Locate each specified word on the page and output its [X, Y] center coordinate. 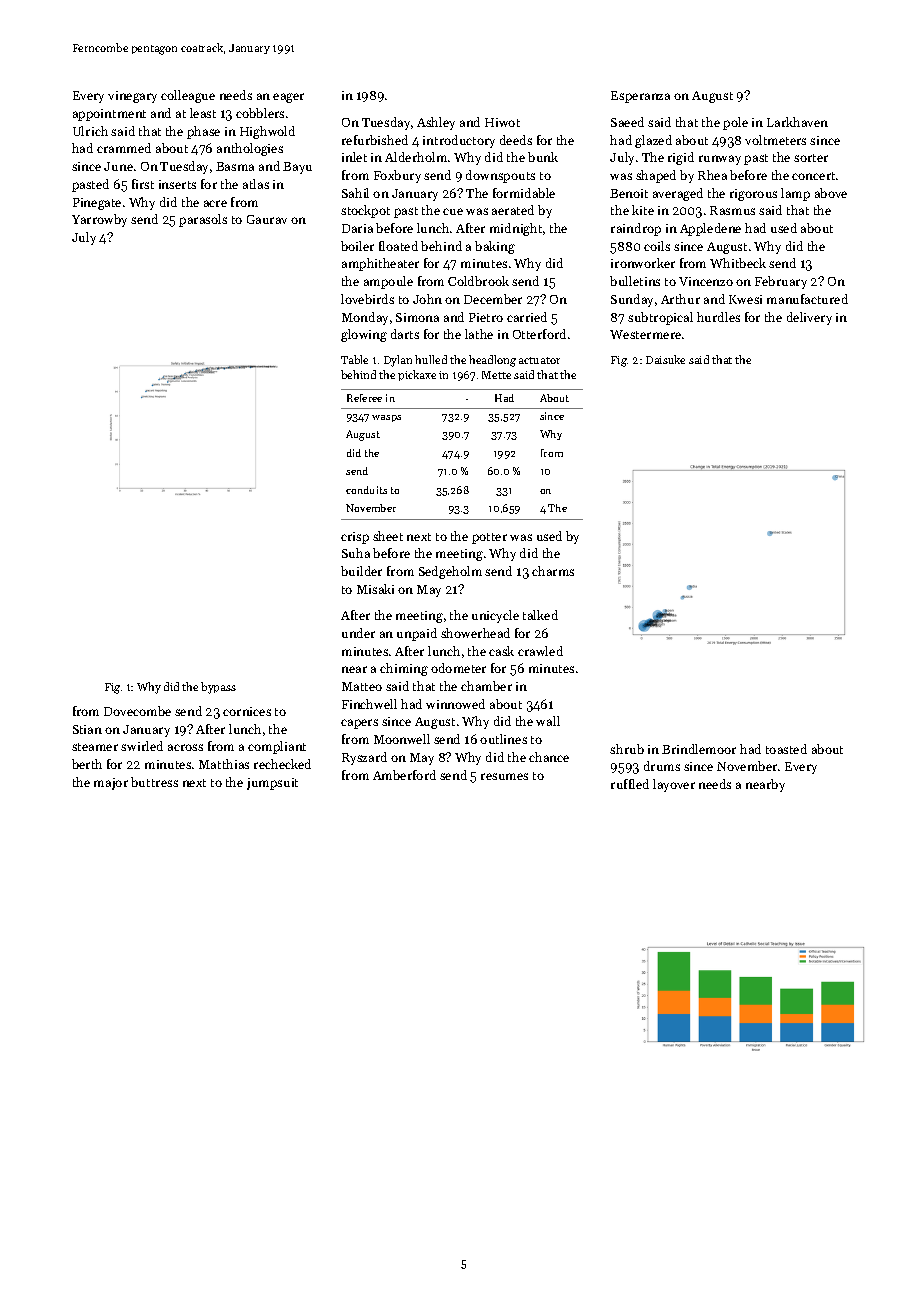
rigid [681, 158]
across [185, 747]
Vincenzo [706, 281]
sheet [388, 536]
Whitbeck [738, 263]
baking [495, 247]
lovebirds [367, 299]
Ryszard [364, 758]
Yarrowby [99, 220]
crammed [124, 148]
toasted [786, 749]
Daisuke [665, 359]
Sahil [355, 193]
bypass [218, 688]
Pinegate [97, 204]
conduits [366, 490]
